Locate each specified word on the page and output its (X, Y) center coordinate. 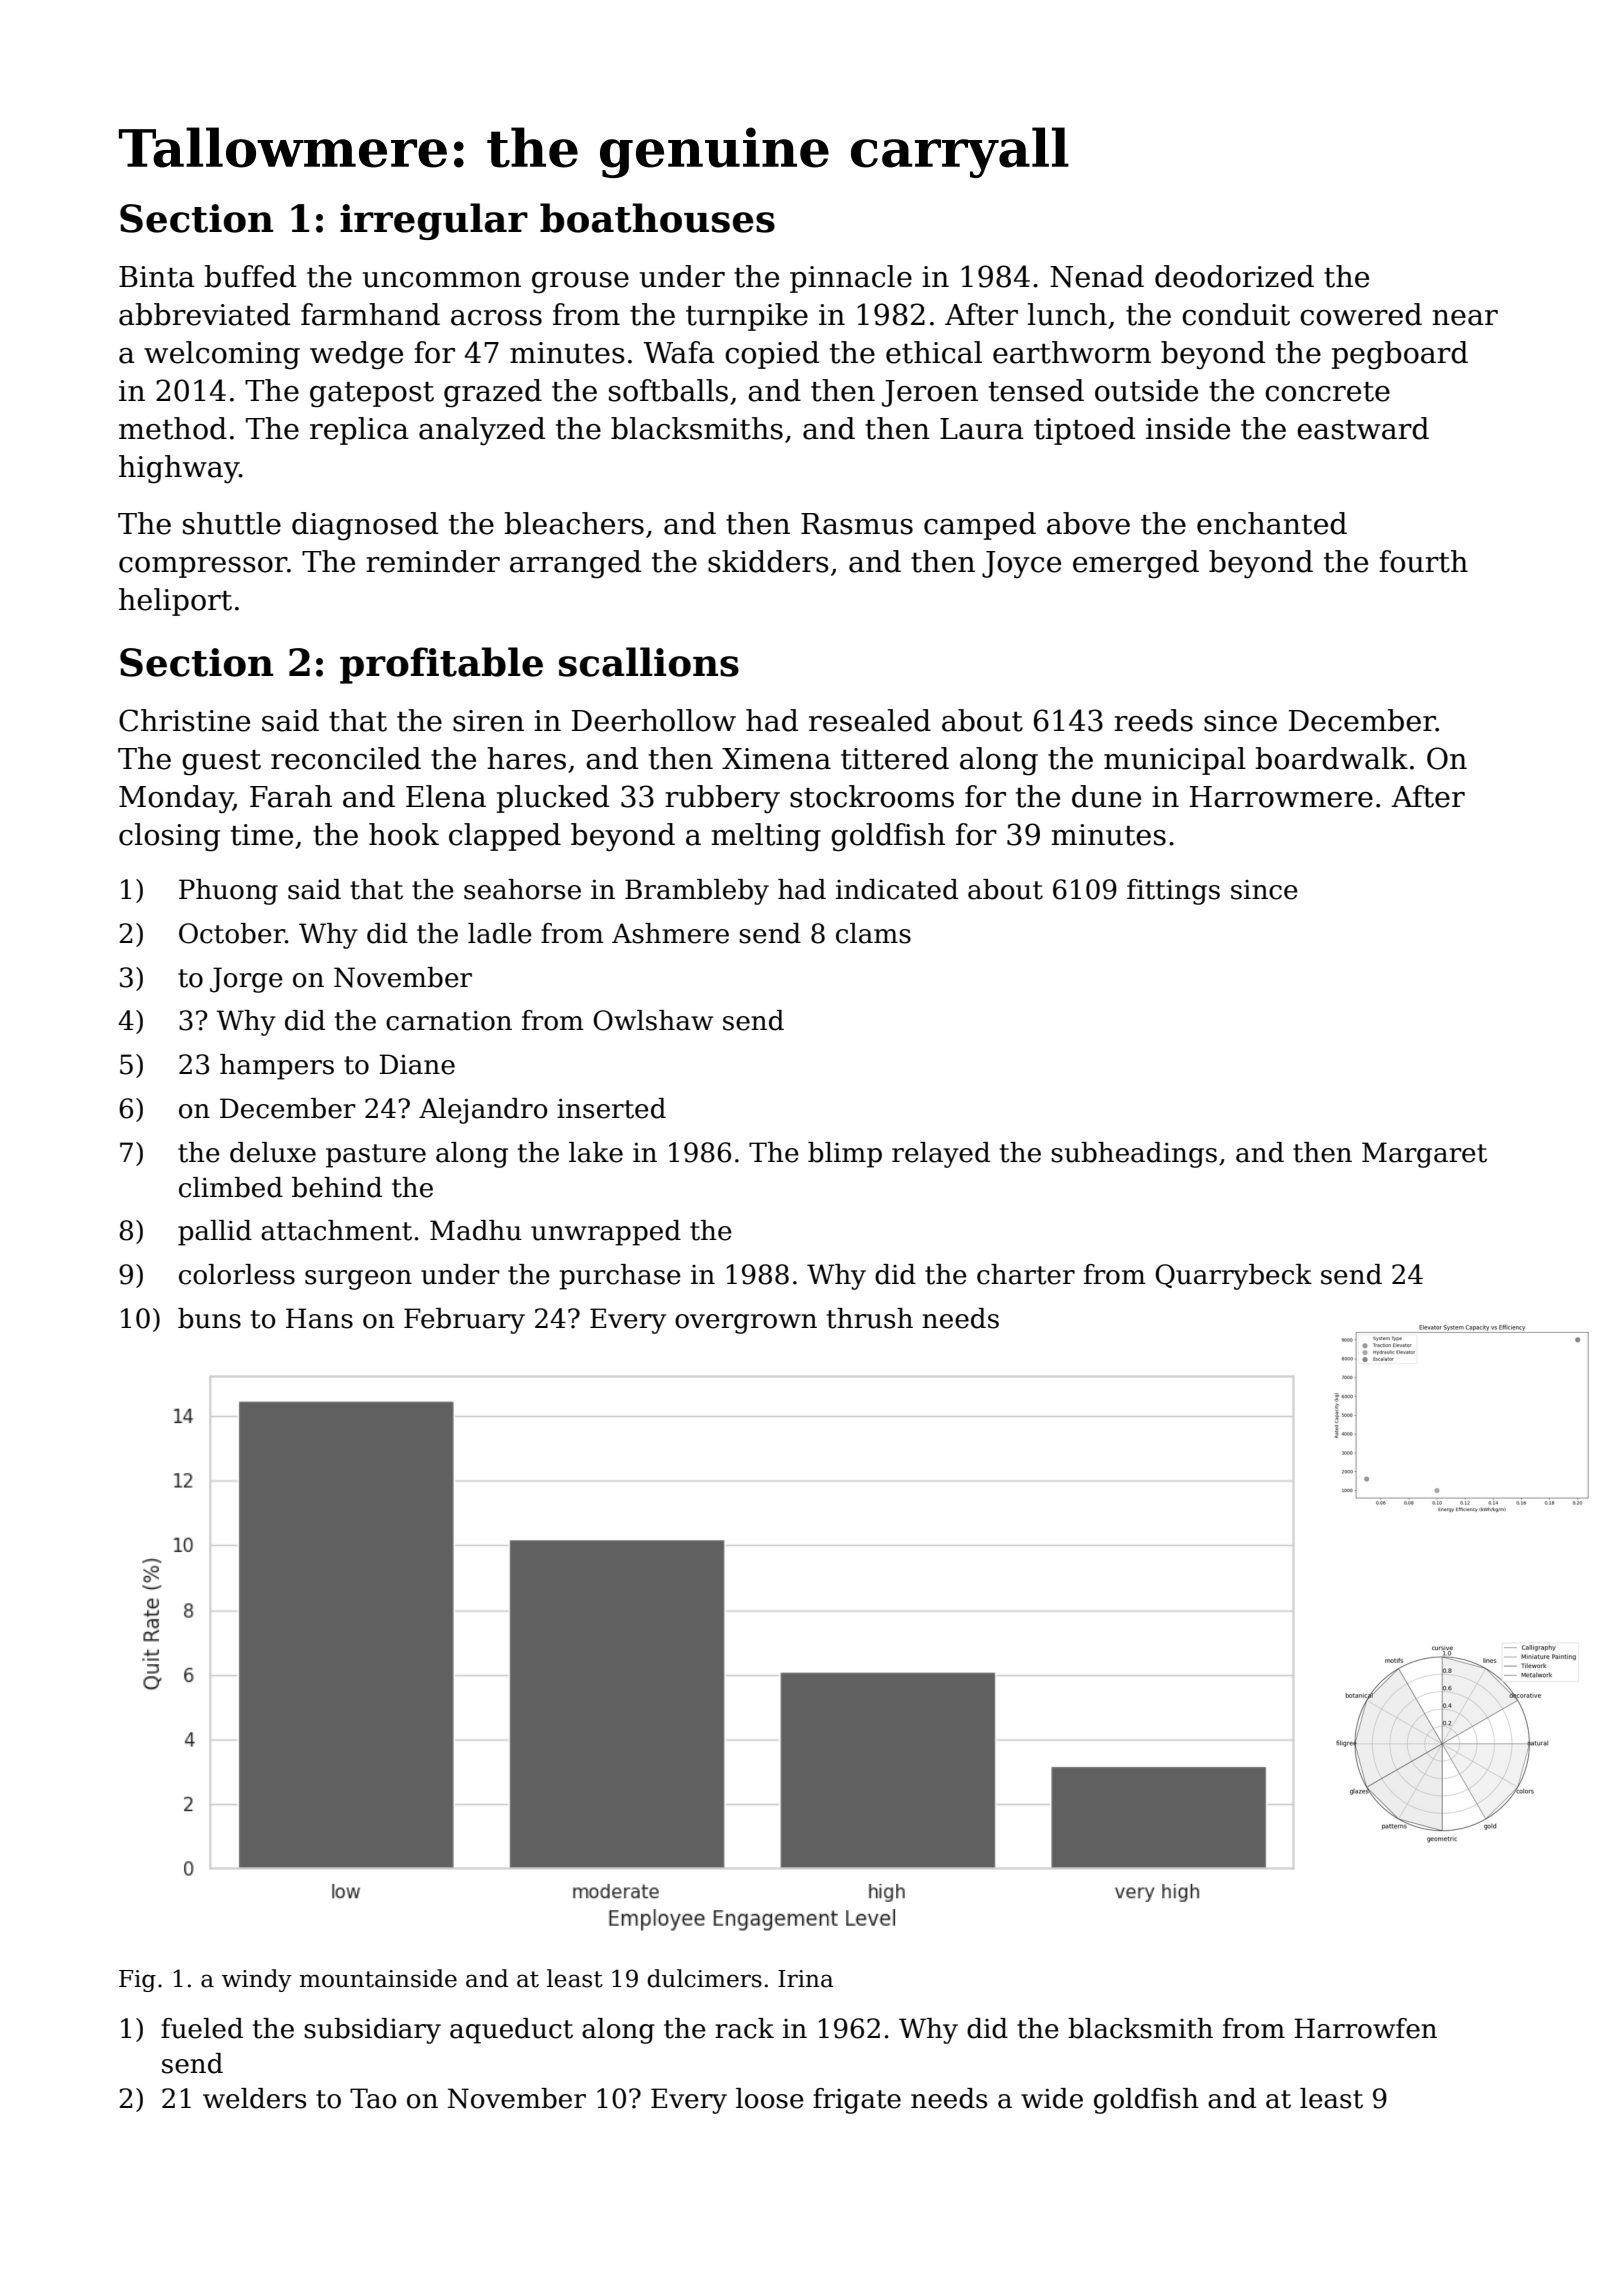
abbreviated (204, 314)
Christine (184, 720)
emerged (1136, 564)
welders (254, 2098)
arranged (575, 564)
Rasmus (857, 524)
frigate (857, 2101)
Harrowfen (1365, 2028)
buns (209, 1318)
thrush (870, 1318)
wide (1052, 2098)
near (1465, 318)
